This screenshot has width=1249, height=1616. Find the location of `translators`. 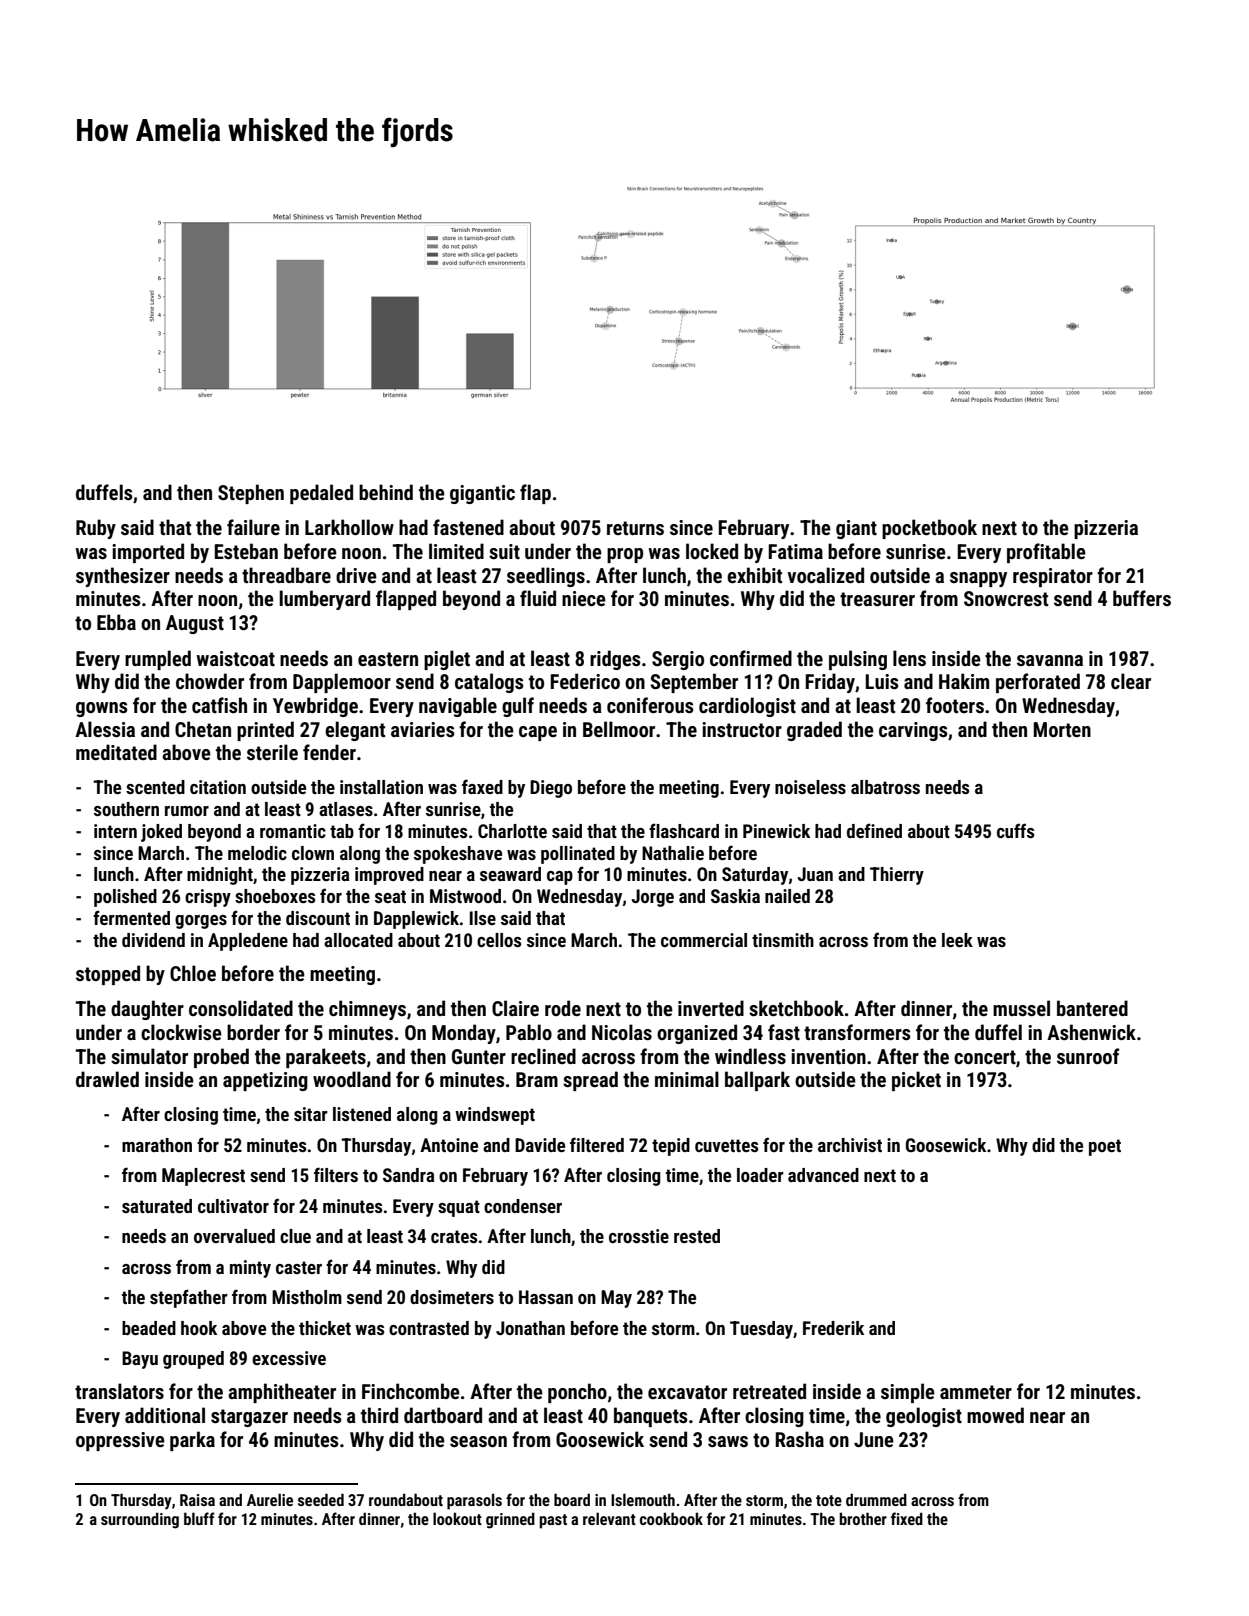

translators is located at coordinates (119, 1391).
